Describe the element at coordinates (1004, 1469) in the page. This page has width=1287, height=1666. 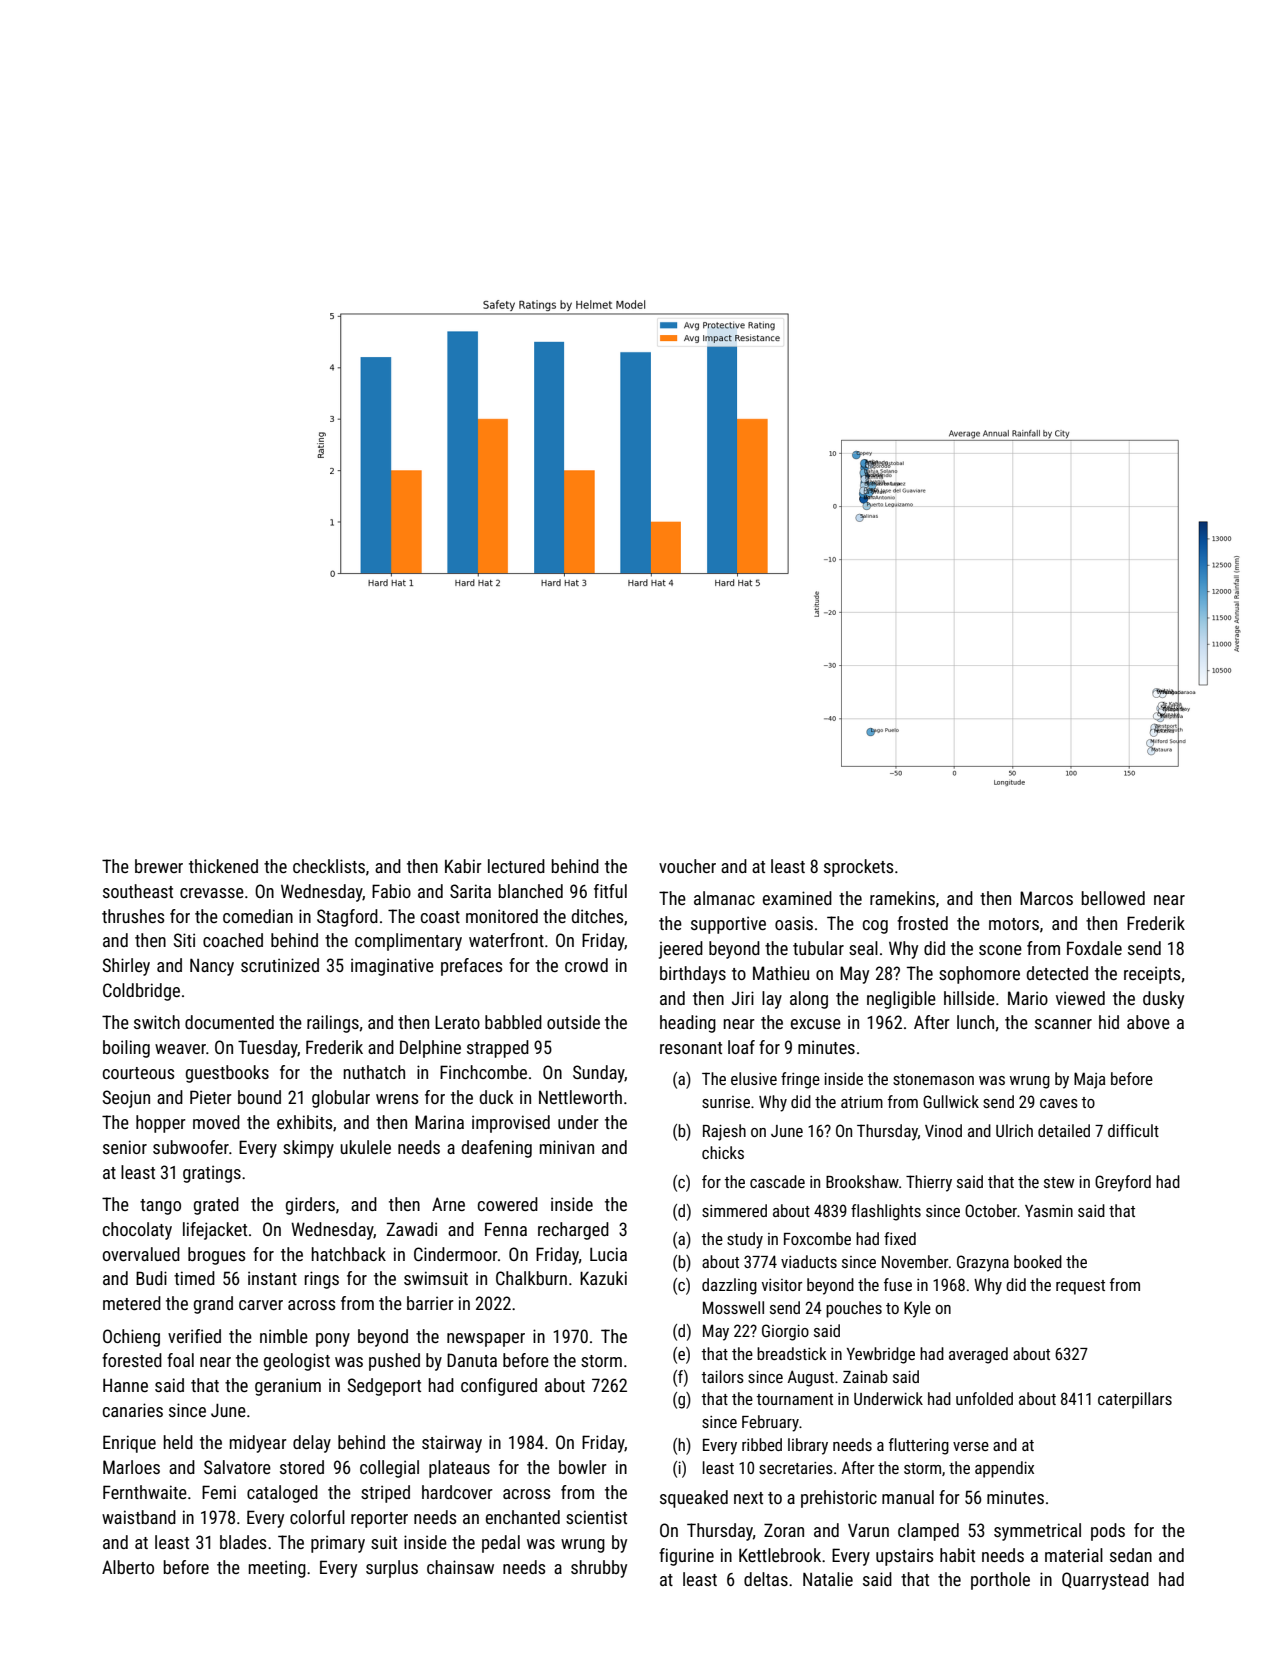
I see `appendix` at that location.
